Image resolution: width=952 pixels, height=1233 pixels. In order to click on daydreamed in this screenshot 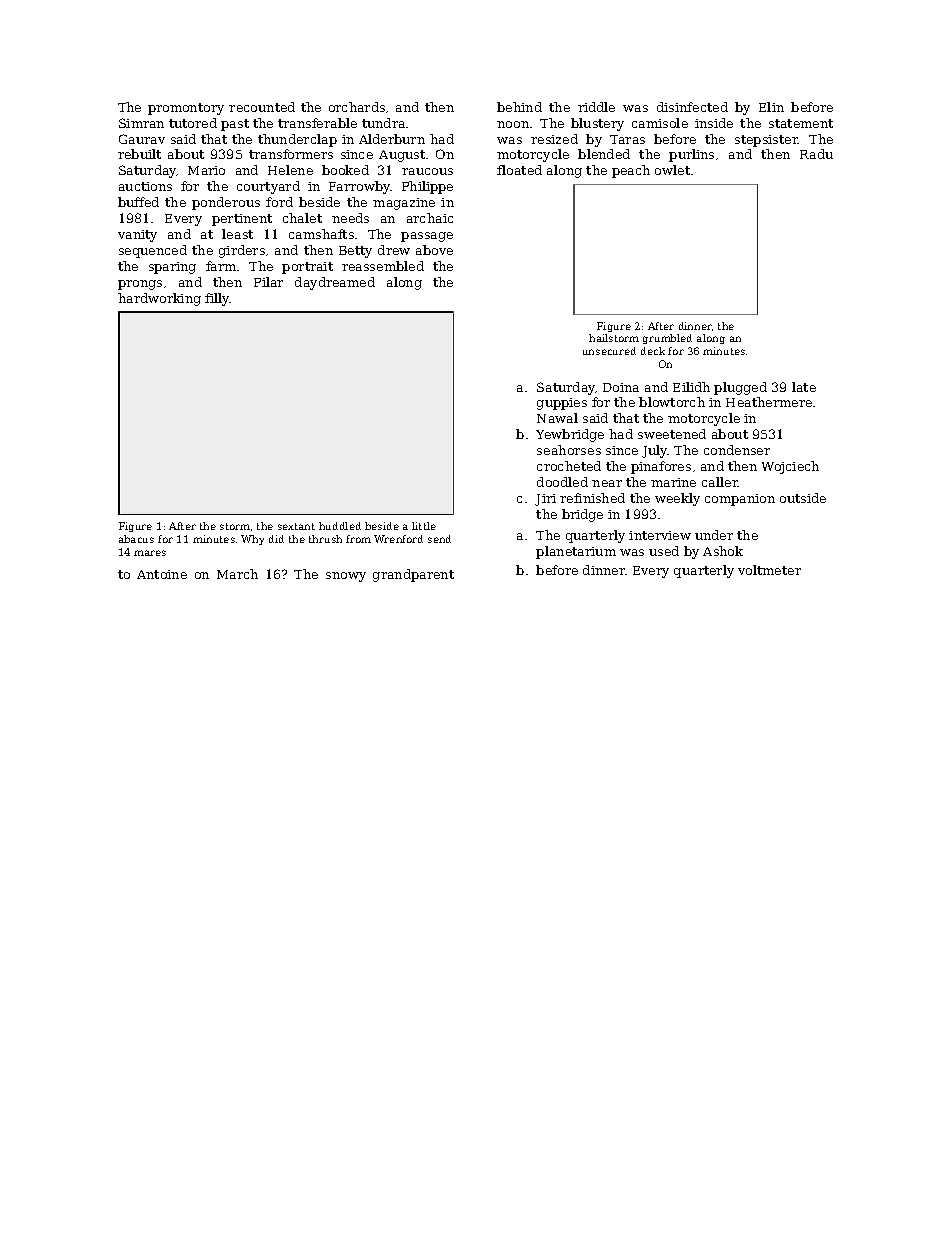, I will do `click(335, 283)`.
